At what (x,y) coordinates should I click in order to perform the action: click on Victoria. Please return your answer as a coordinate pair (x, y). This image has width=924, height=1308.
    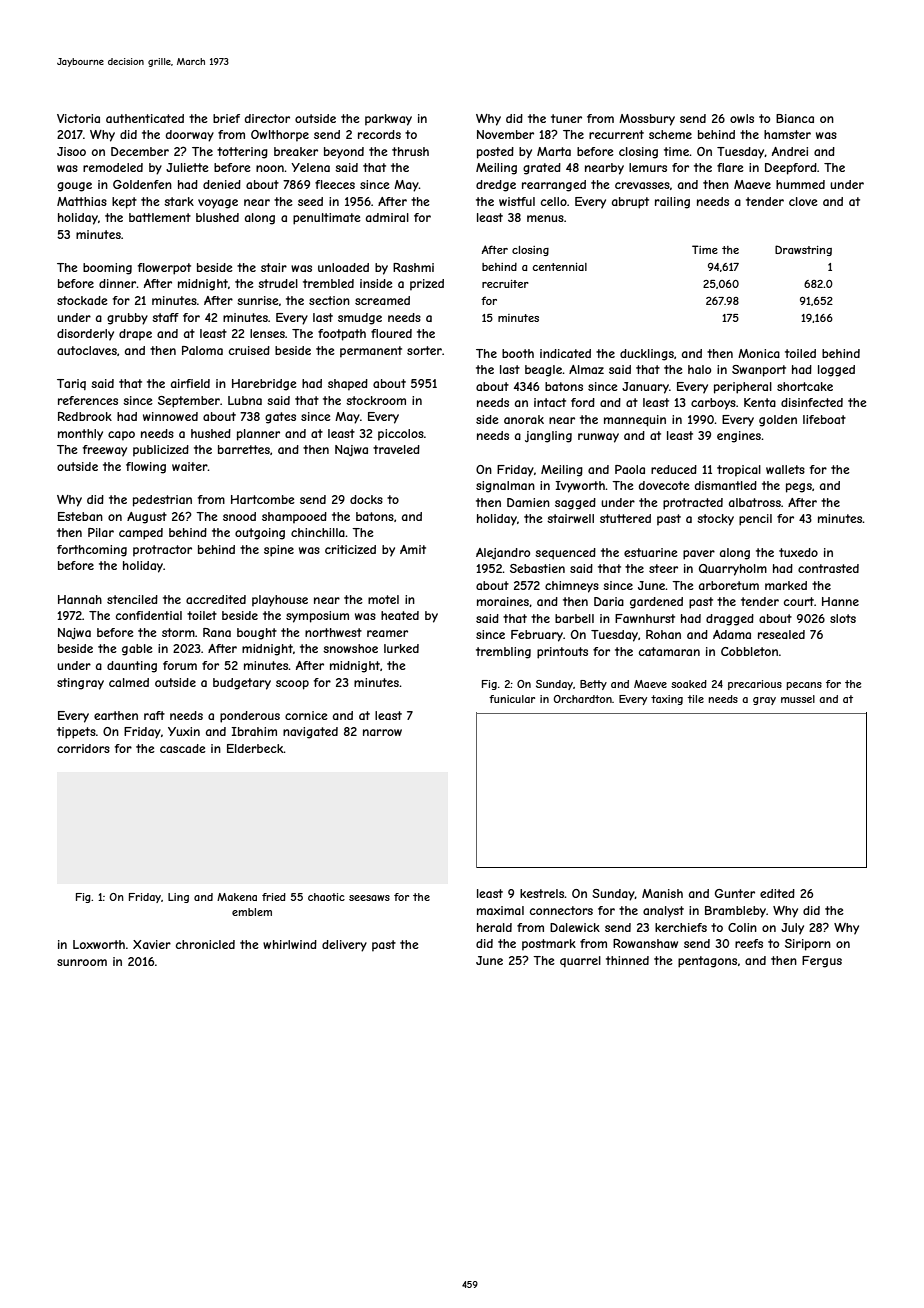
    Looking at the image, I should click on (78, 118).
